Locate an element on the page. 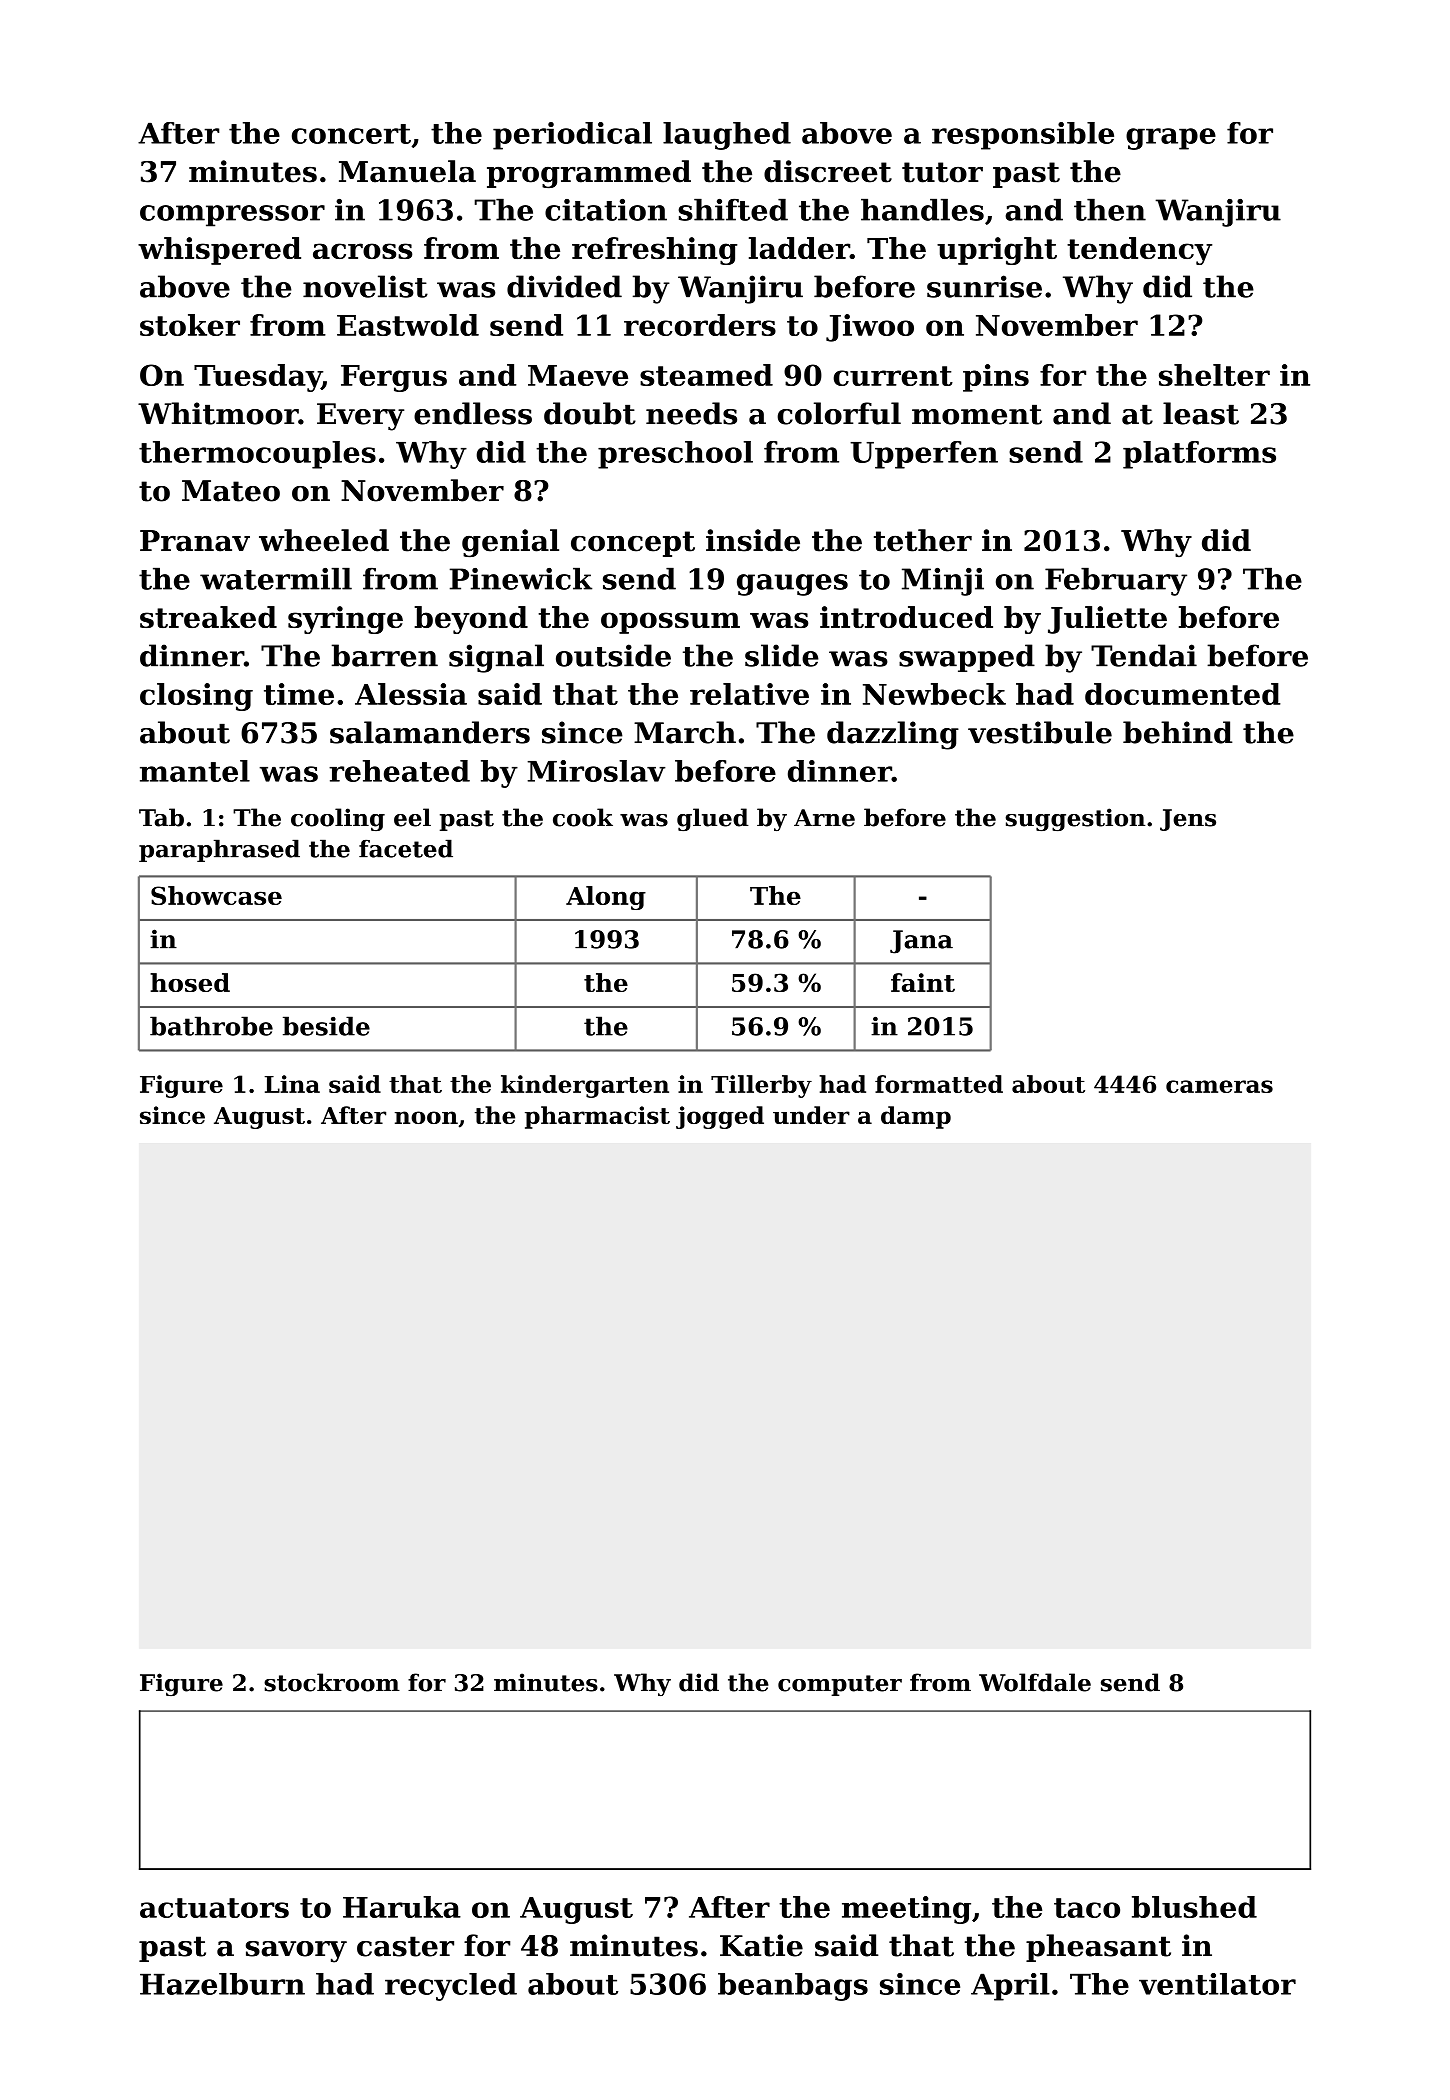 Image resolution: width=1450 pixels, height=2100 pixels. Tillerby is located at coordinates (761, 1086).
